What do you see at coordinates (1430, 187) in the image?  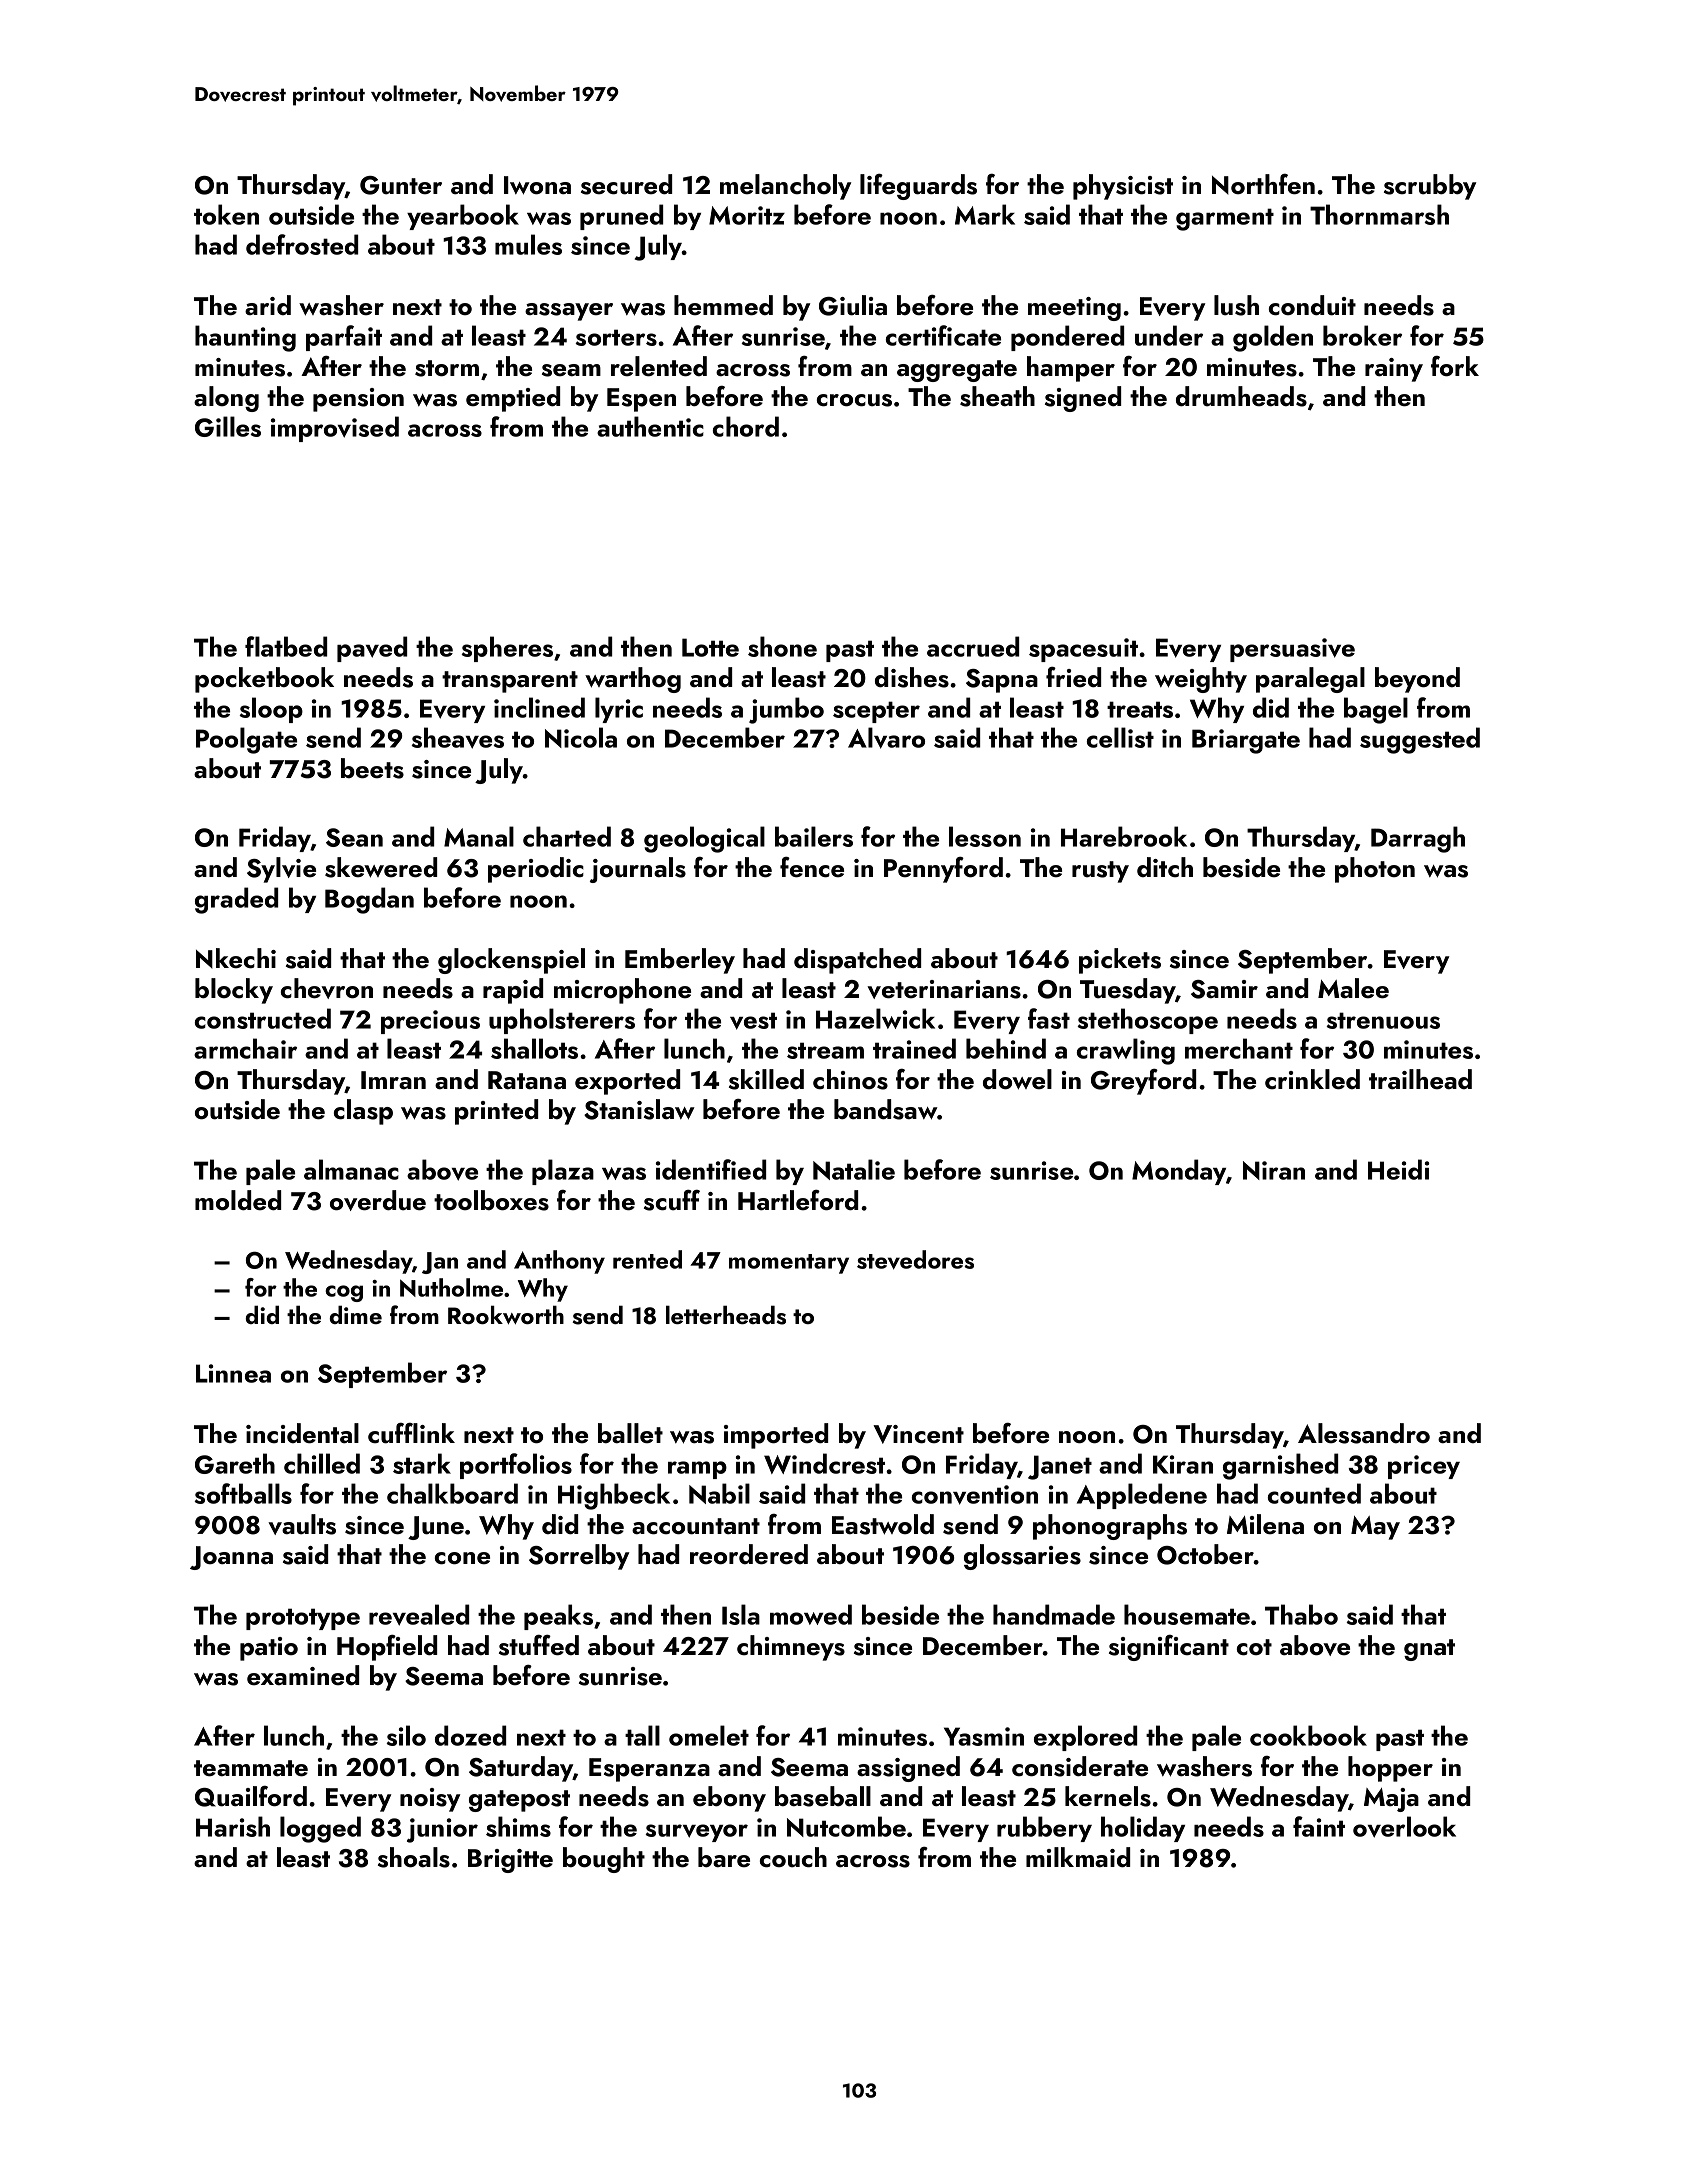 I see `scrubby` at bounding box center [1430, 187].
